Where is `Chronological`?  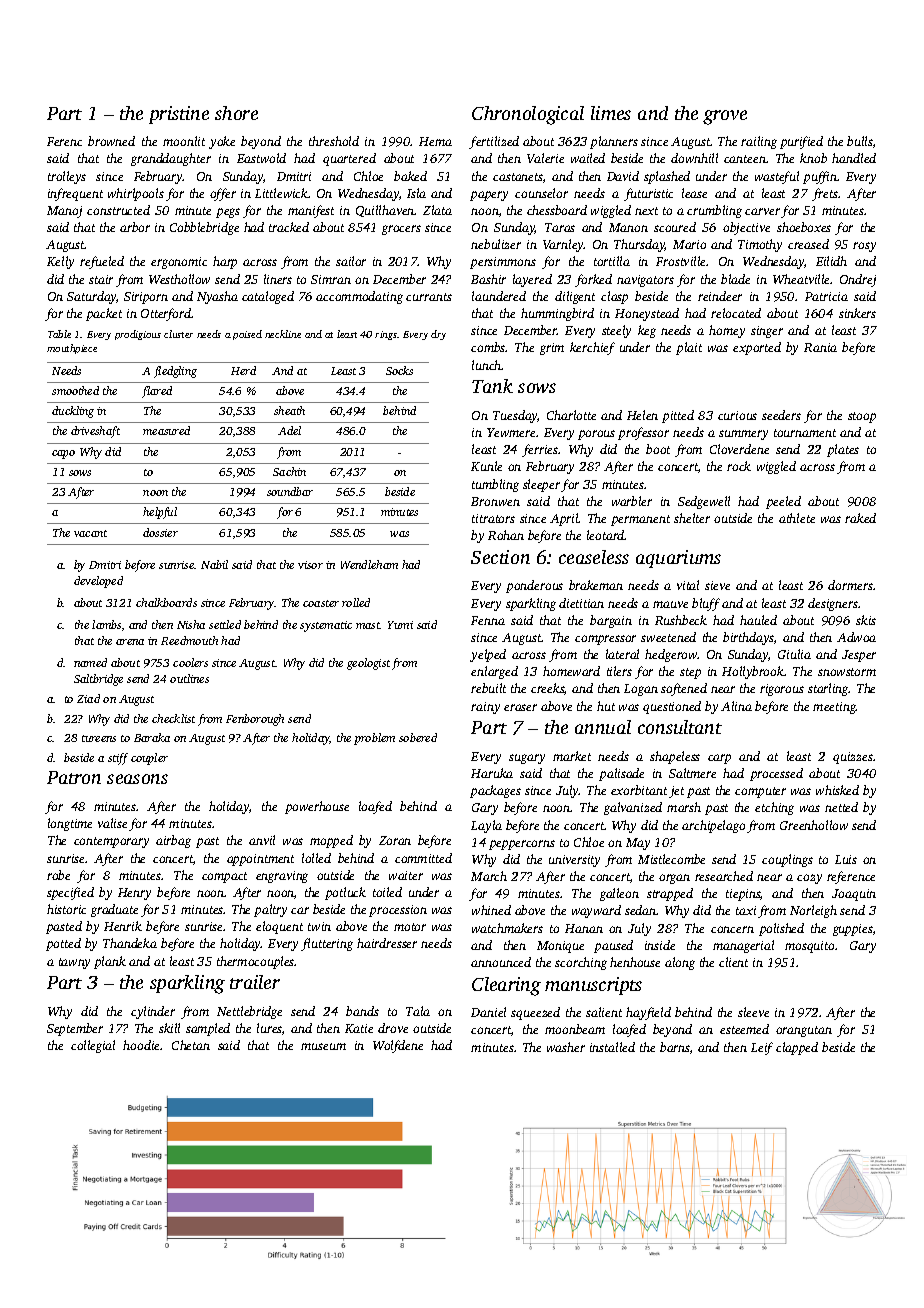 Chronological is located at coordinates (528, 115).
